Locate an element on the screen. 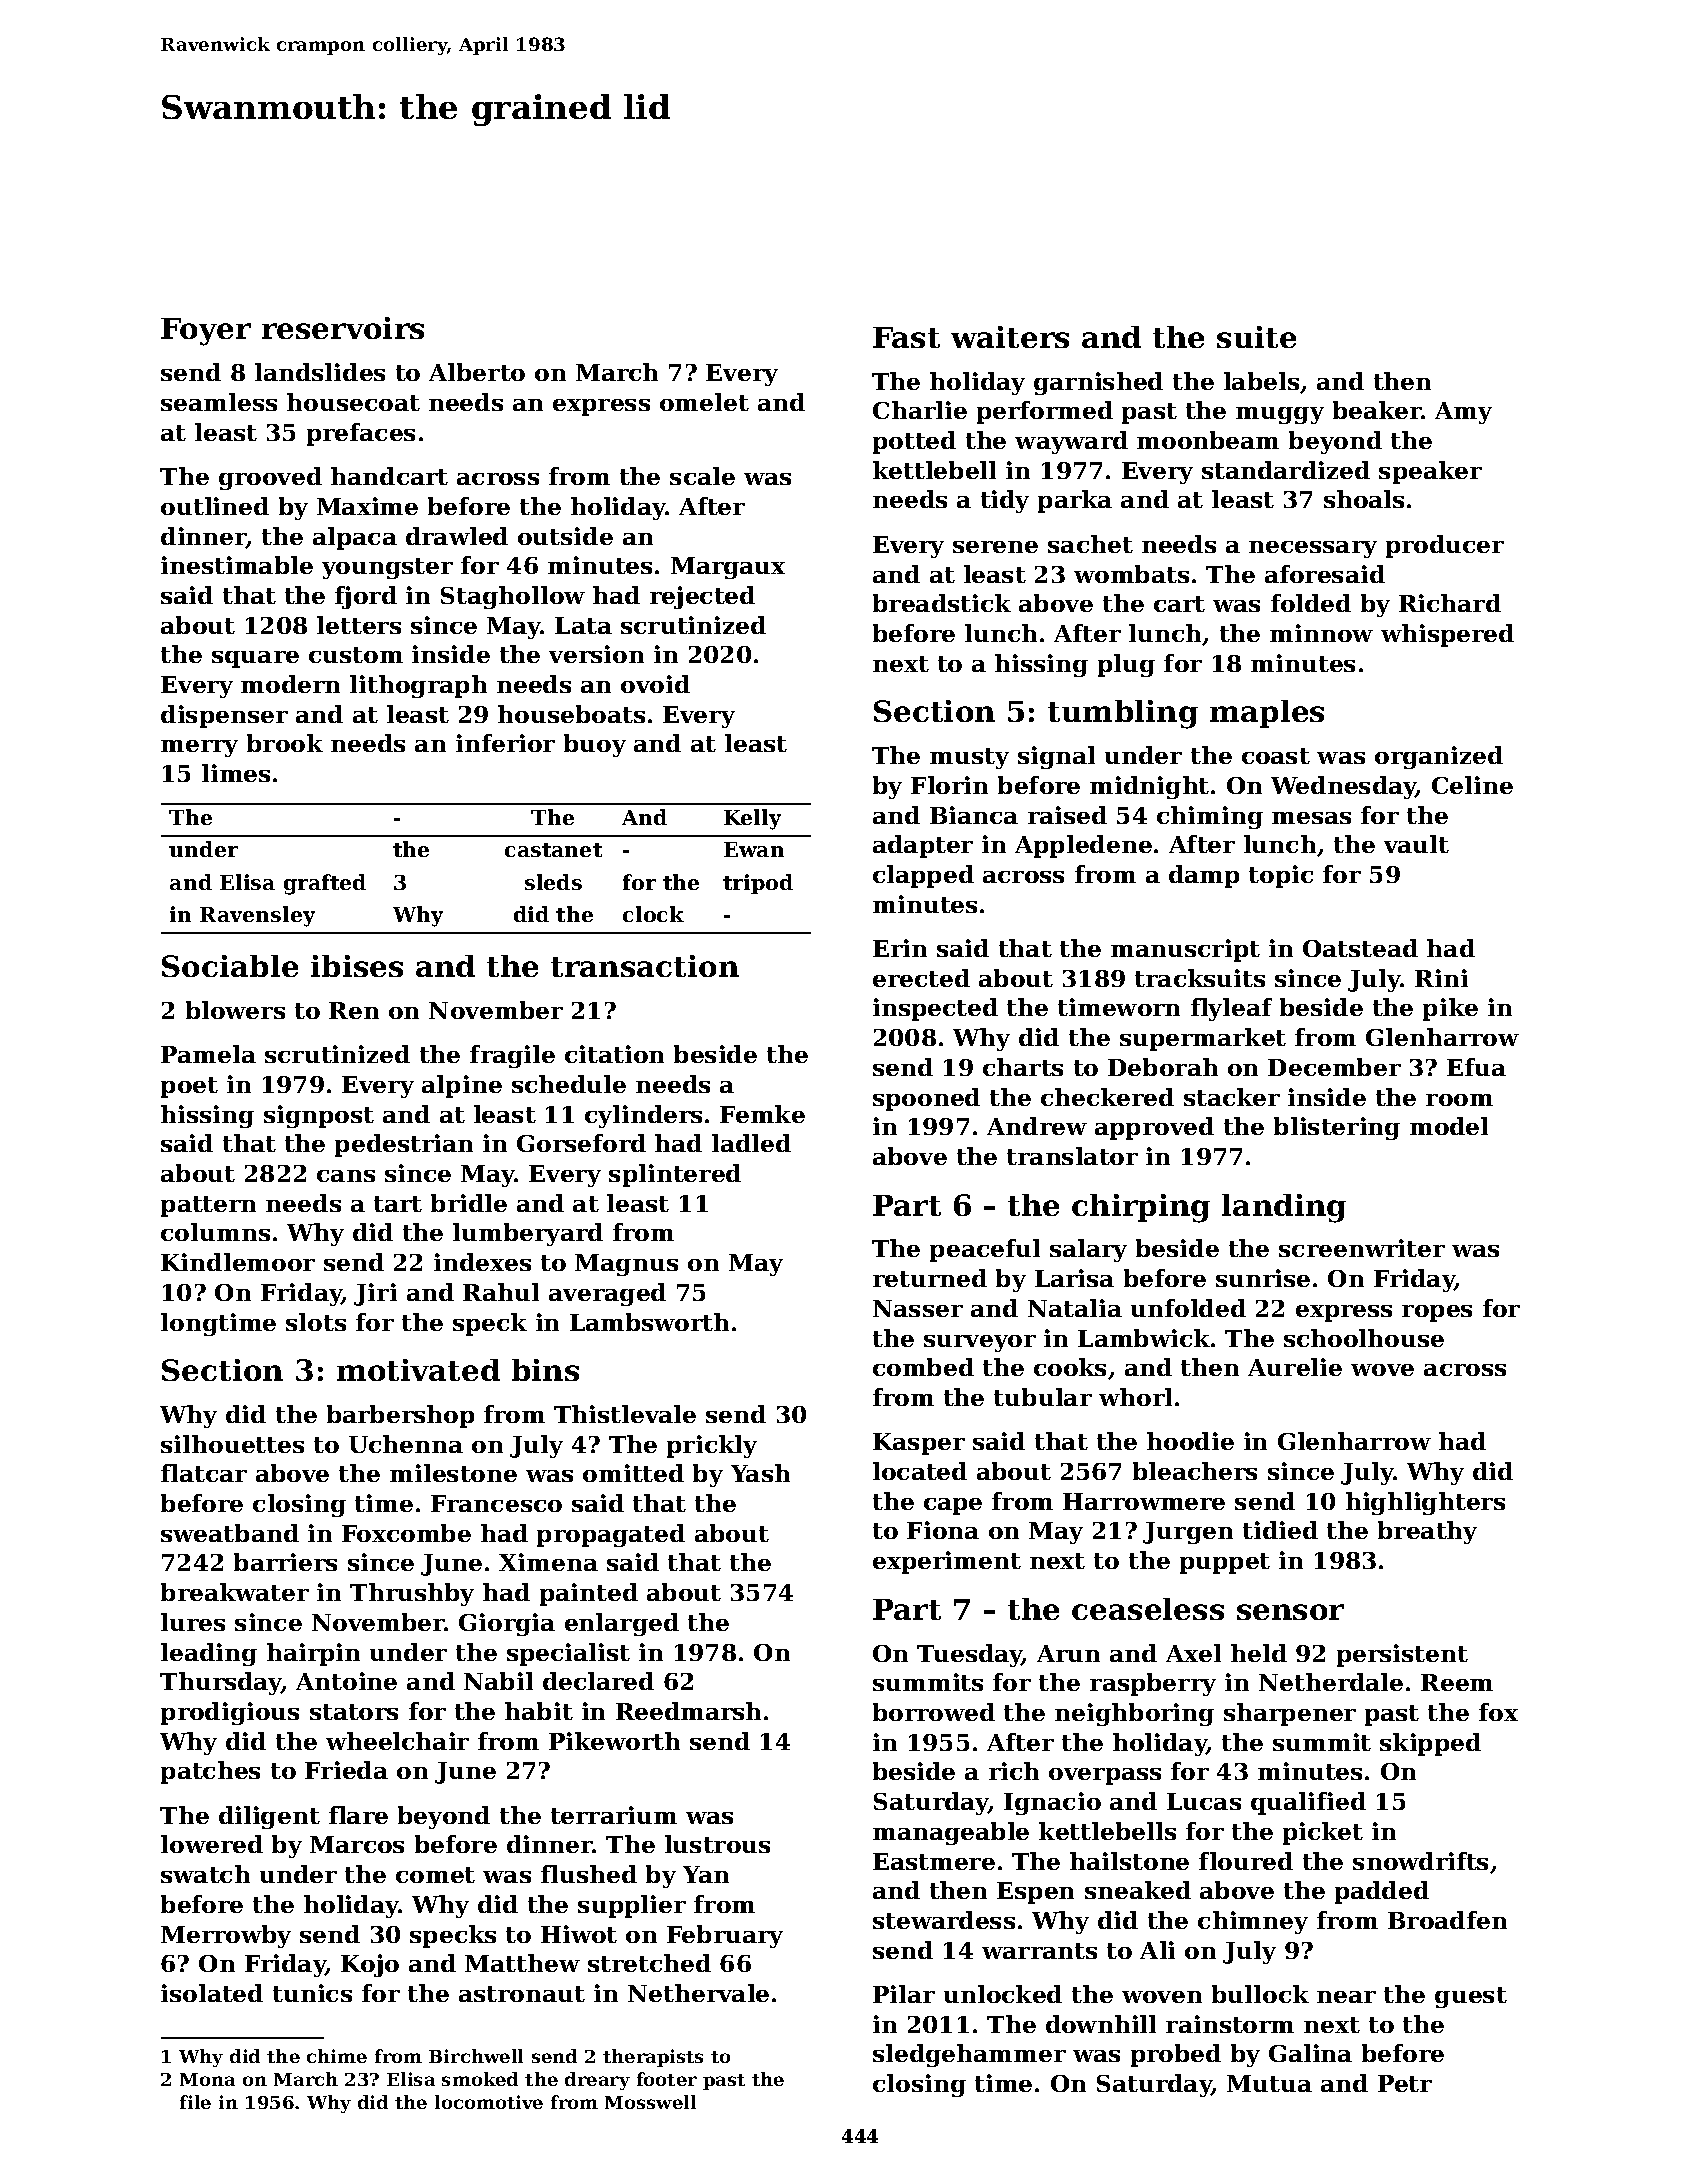  outlined is located at coordinates (215, 506).
